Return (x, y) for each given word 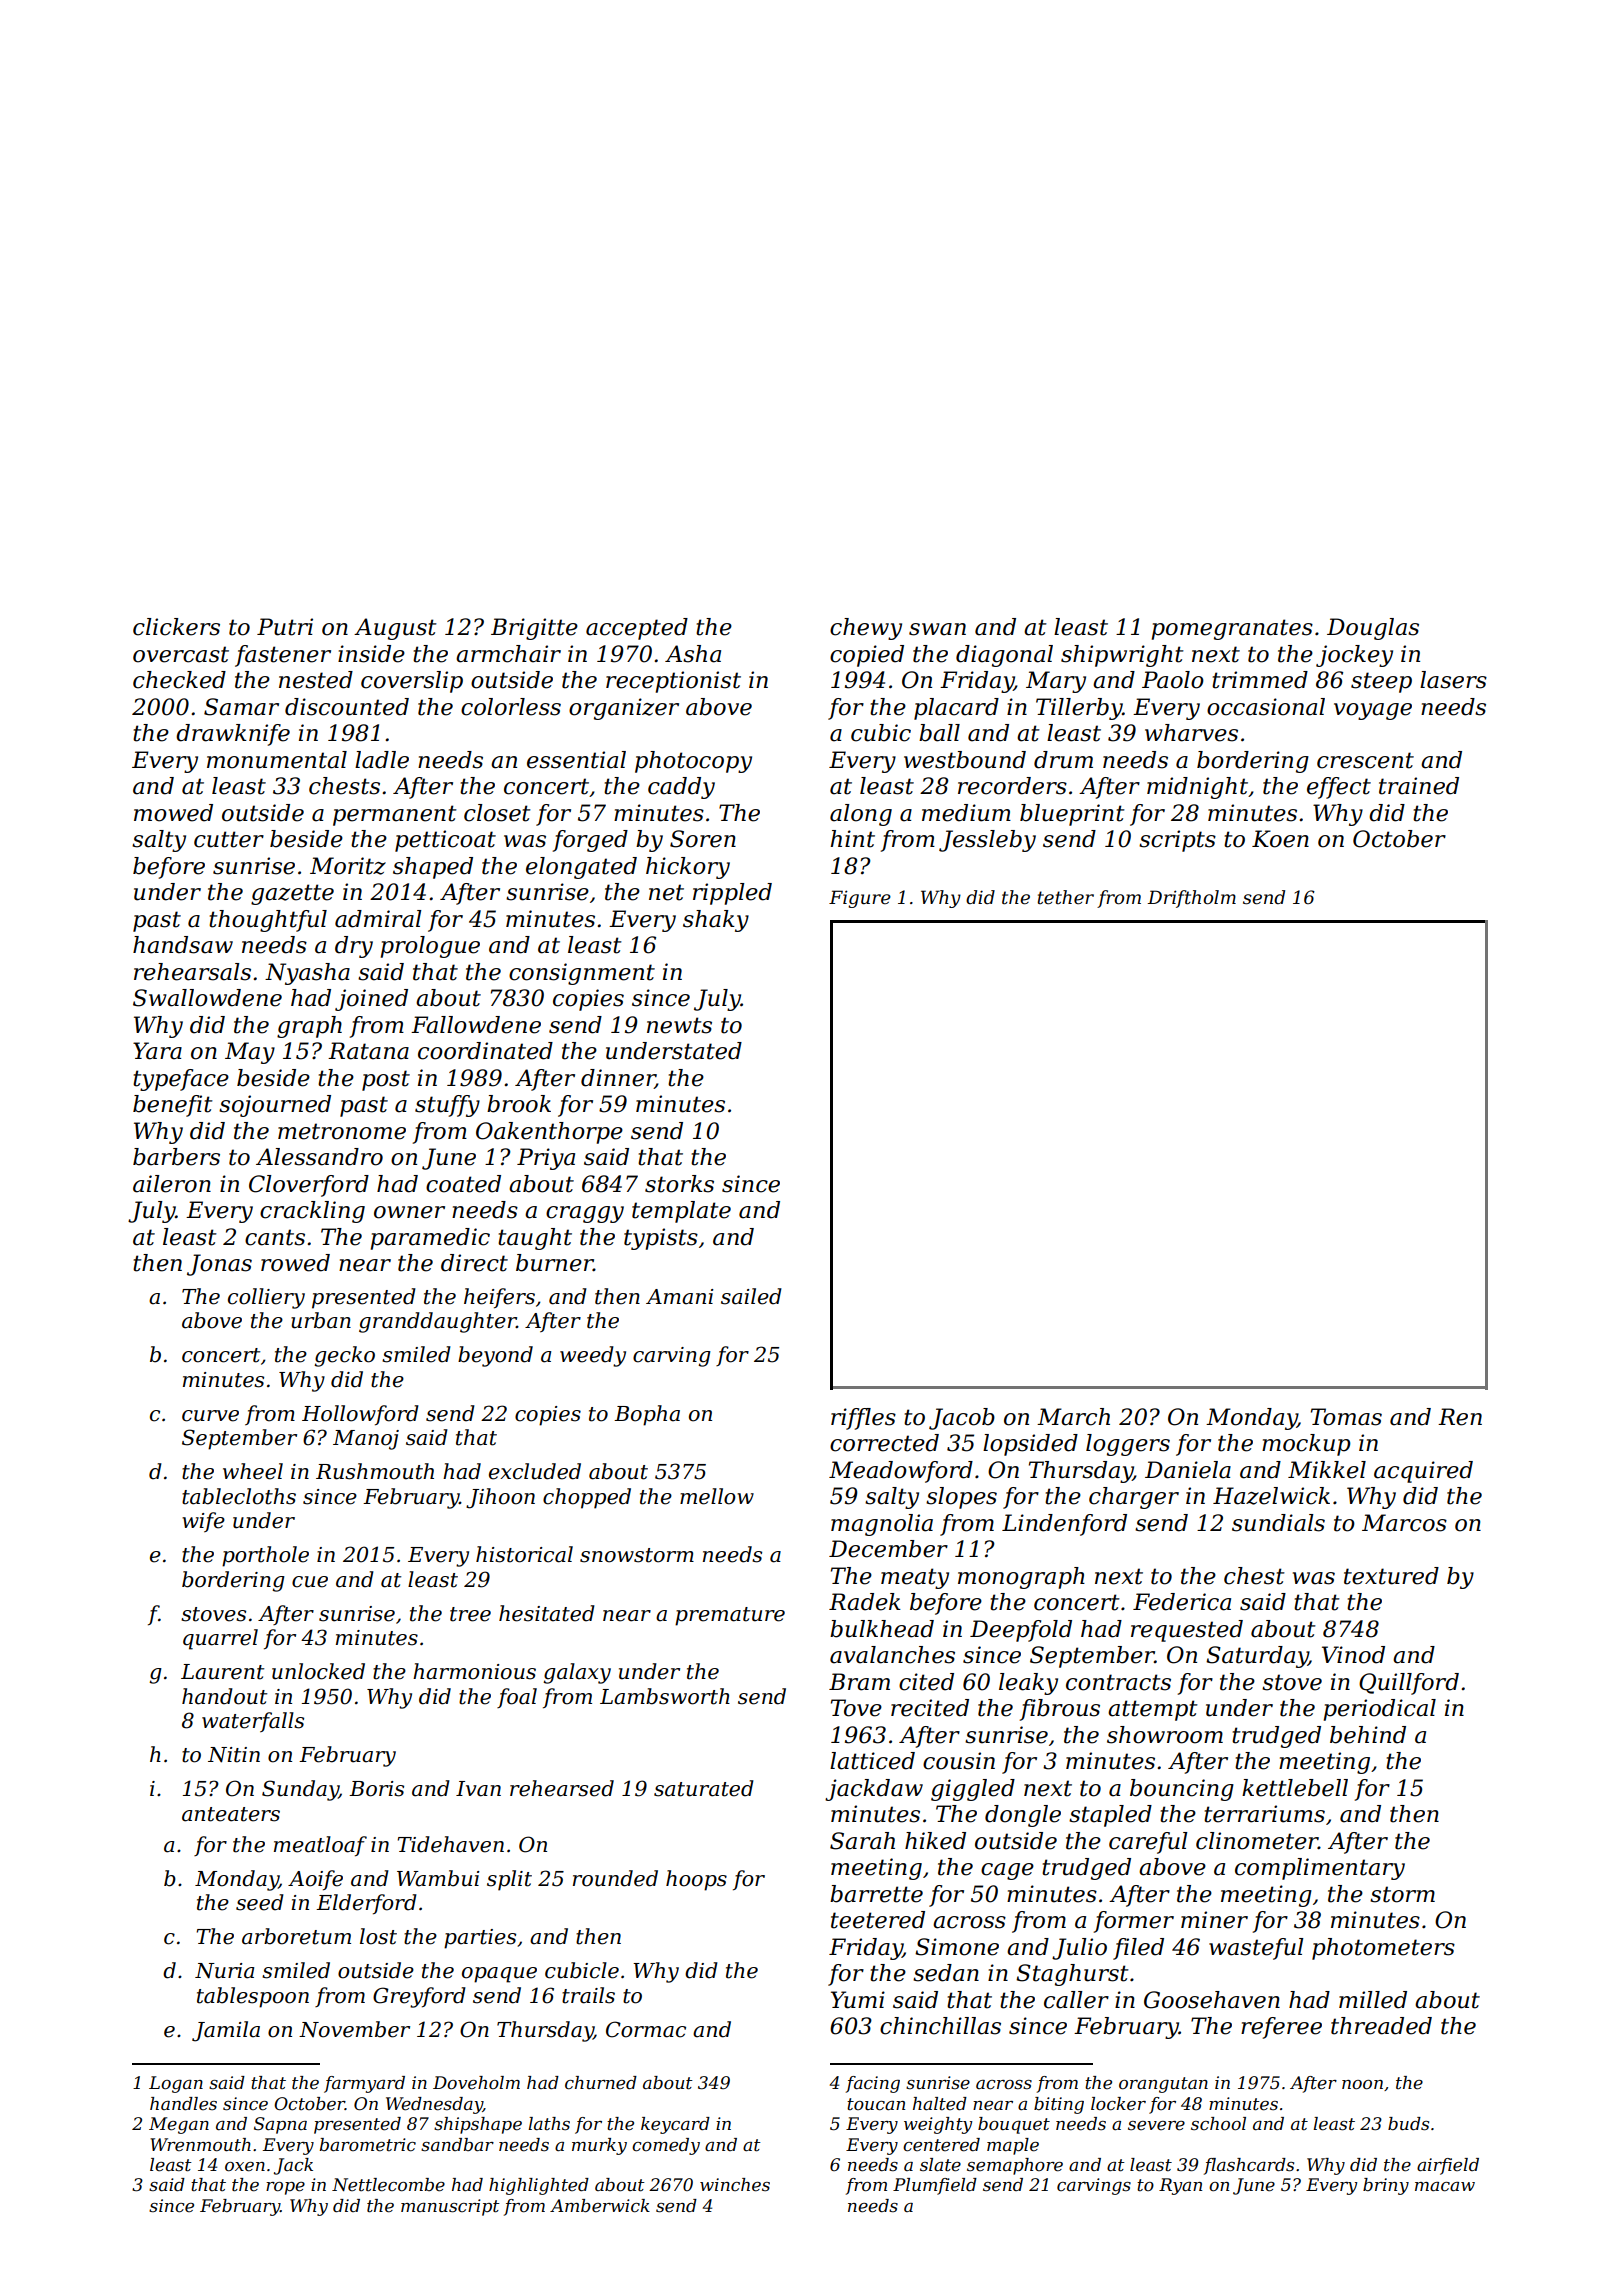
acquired (1423, 1472)
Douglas (1373, 629)
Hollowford (360, 1415)
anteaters (231, 1814)
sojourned (275, 1106)
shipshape (478, 2125)
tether (1066, 897)
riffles (863, 1419)
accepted (637, 629)
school (1218, 2123)
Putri (285, 627)
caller (1076, 2000)
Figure (860, 899)
